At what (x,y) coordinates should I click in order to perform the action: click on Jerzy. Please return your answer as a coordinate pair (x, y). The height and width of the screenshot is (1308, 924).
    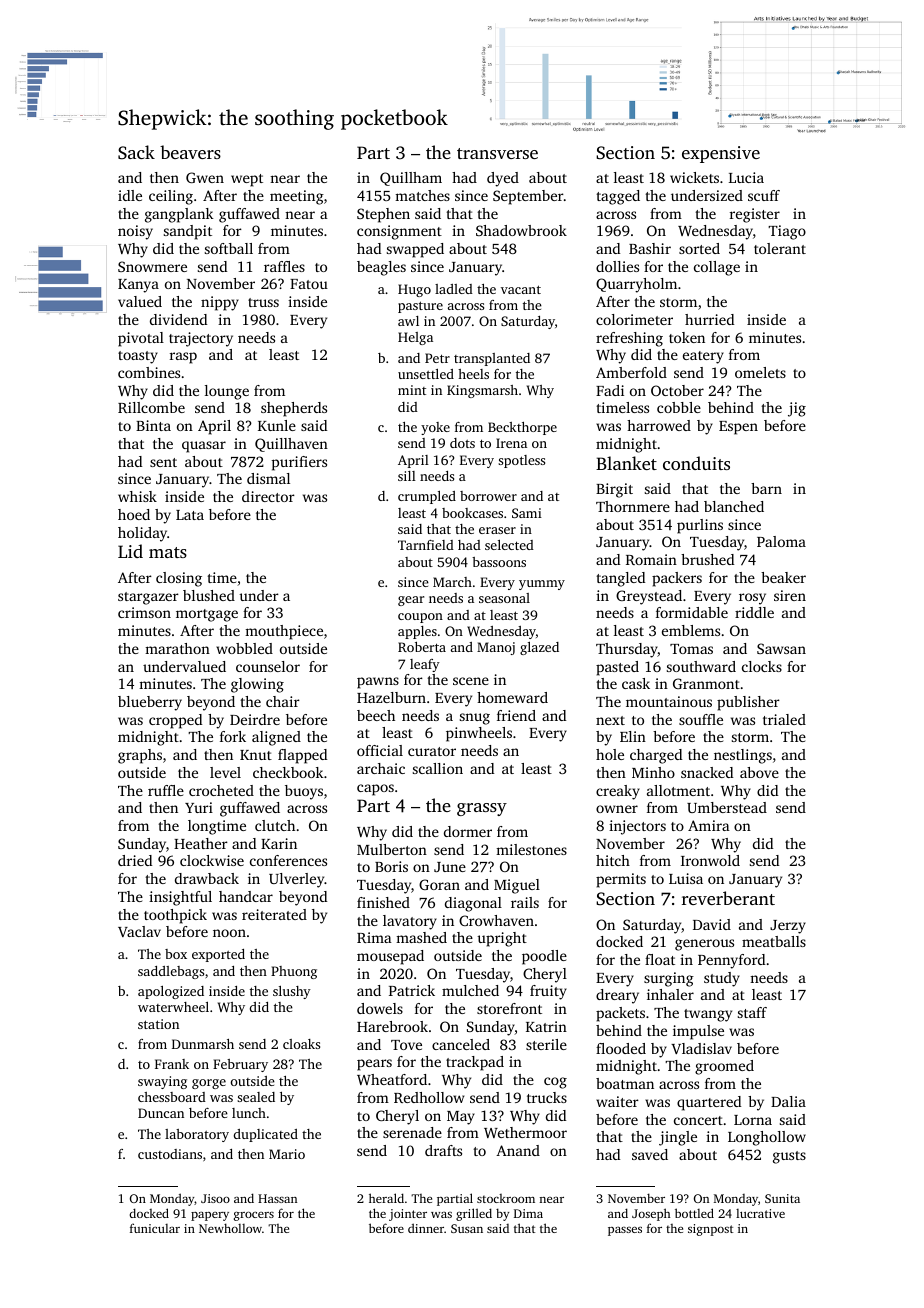
    Looking at the image, I should click on (788, 927).
